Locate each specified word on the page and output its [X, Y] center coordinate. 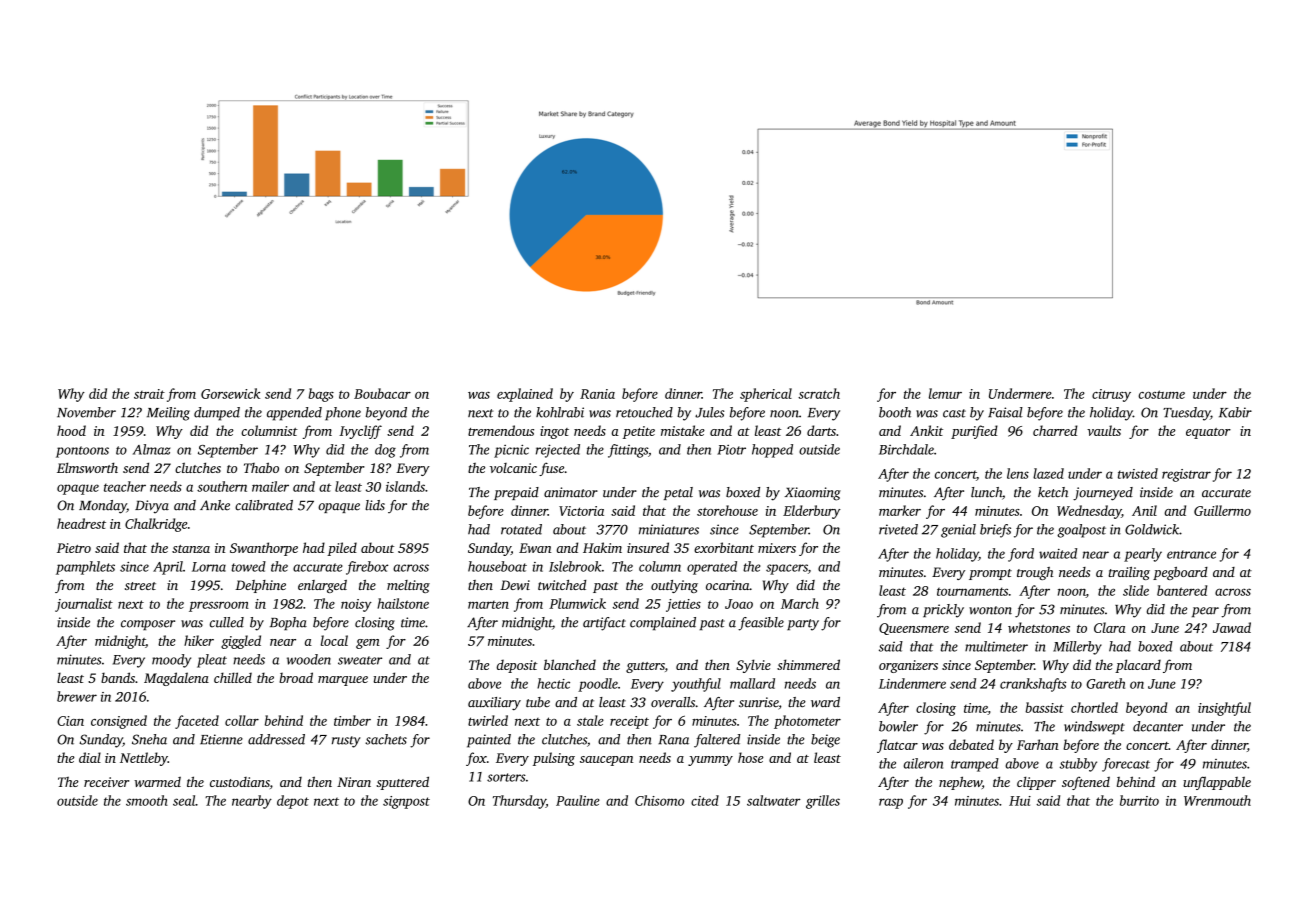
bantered [1182, 590]
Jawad [1232, 627]
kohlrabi [560, 412]
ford [1021, 555]
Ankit [926, 430]
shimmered [808, 664]
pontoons [82, 452]
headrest [81, 523]
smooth [147, 800]
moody [171, 661]
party [803, 625]
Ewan [535, 548]
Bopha [288, 623]
